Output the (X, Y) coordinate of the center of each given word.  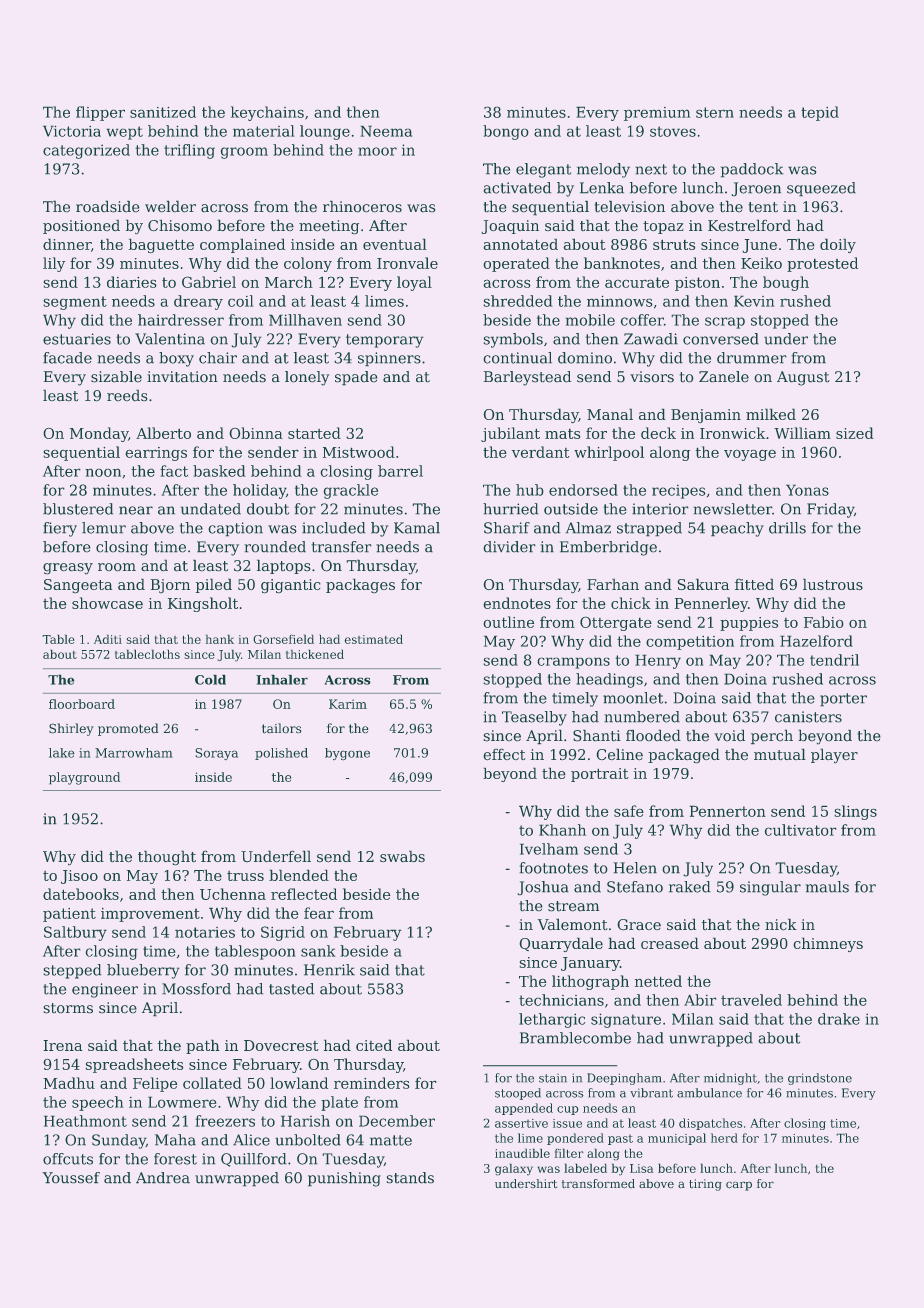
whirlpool (609, 453)
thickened (315, 654)
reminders (371, 1083)
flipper (100, 113)
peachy (737, 529)
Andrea (163, 1177)
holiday (259, 491)
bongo (505, 132)
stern (715, 112)
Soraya (217, 754)
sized (855, 433)
